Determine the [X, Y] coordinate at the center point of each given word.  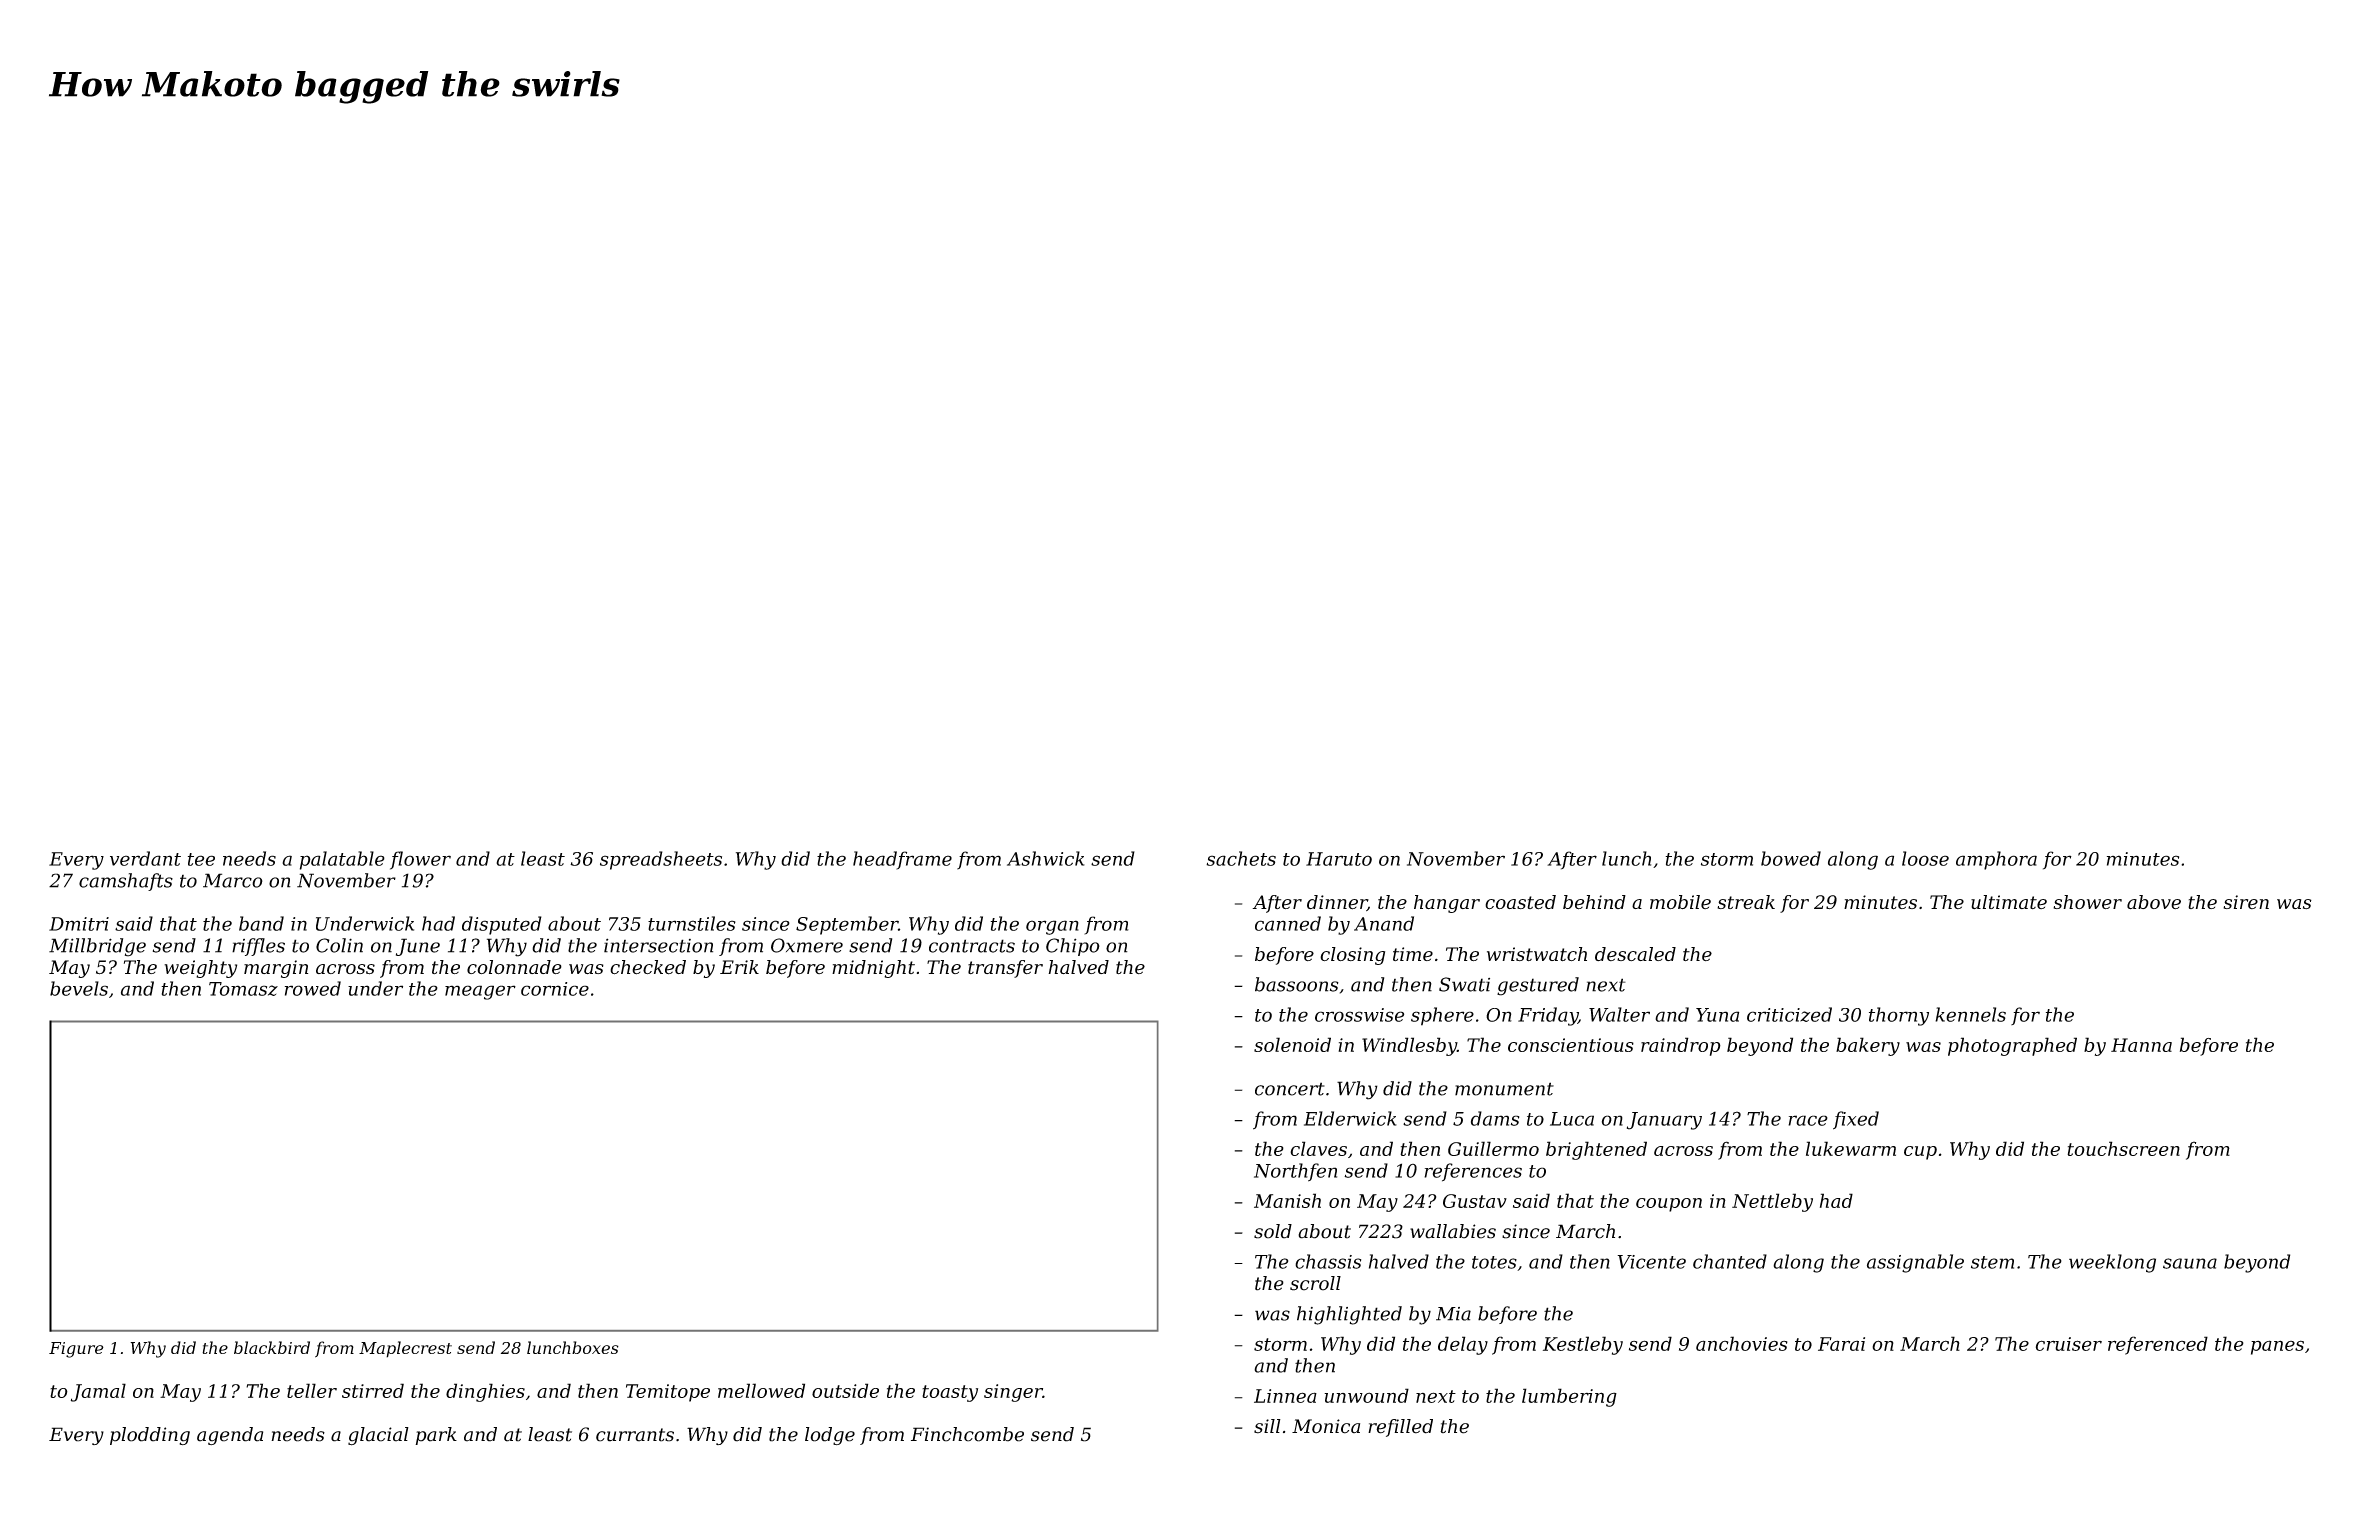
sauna [2190, 1263]
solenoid [1292, 1044]
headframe [902, 860]
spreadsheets [661, 860]
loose [1925, 858]
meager [480, 992]
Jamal [98, 1392]
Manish [1287, 1200]
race [1808, 1120]
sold [1273, 1231]
